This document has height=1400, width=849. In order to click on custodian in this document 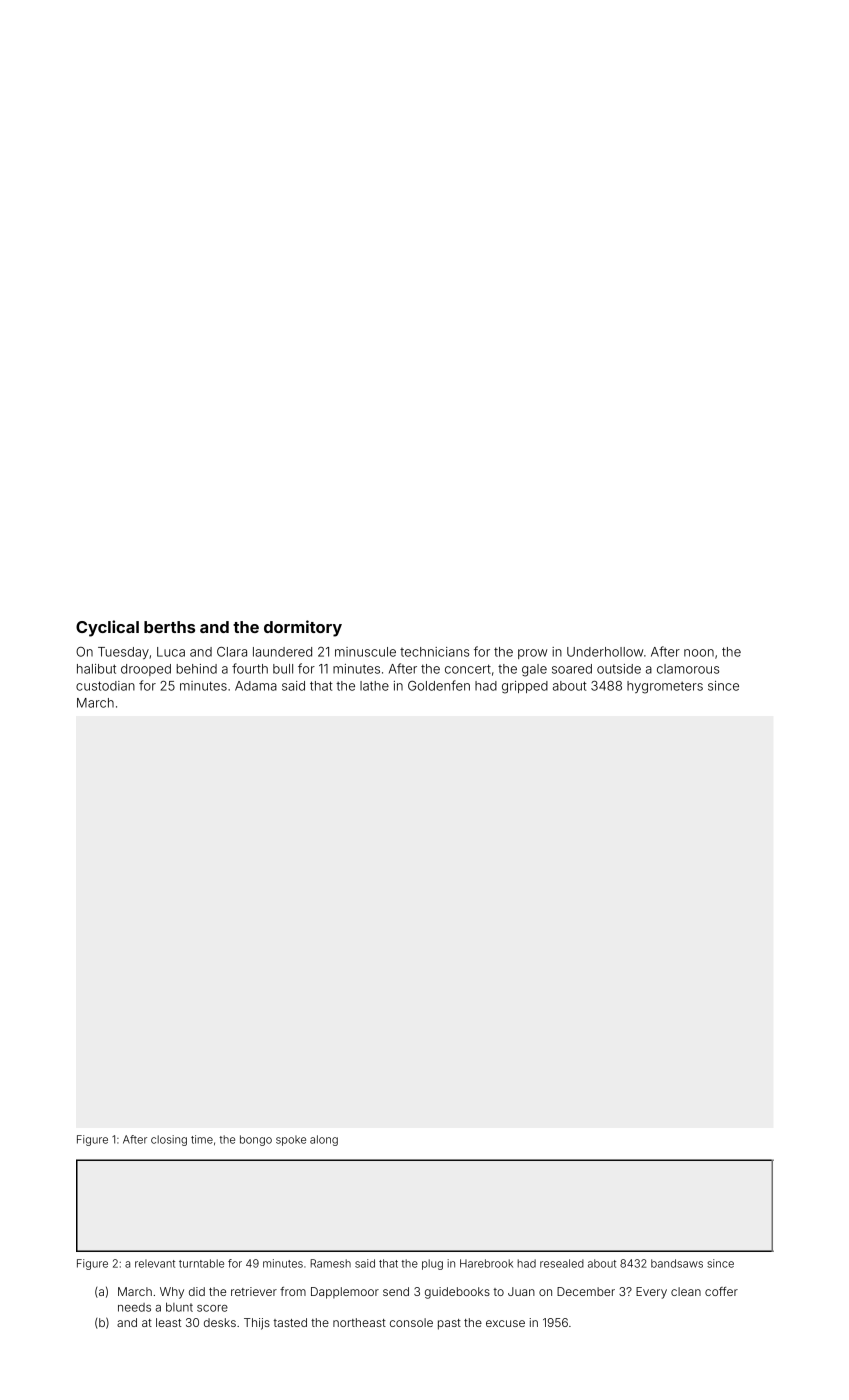, I will do `click(105, 686)`.
